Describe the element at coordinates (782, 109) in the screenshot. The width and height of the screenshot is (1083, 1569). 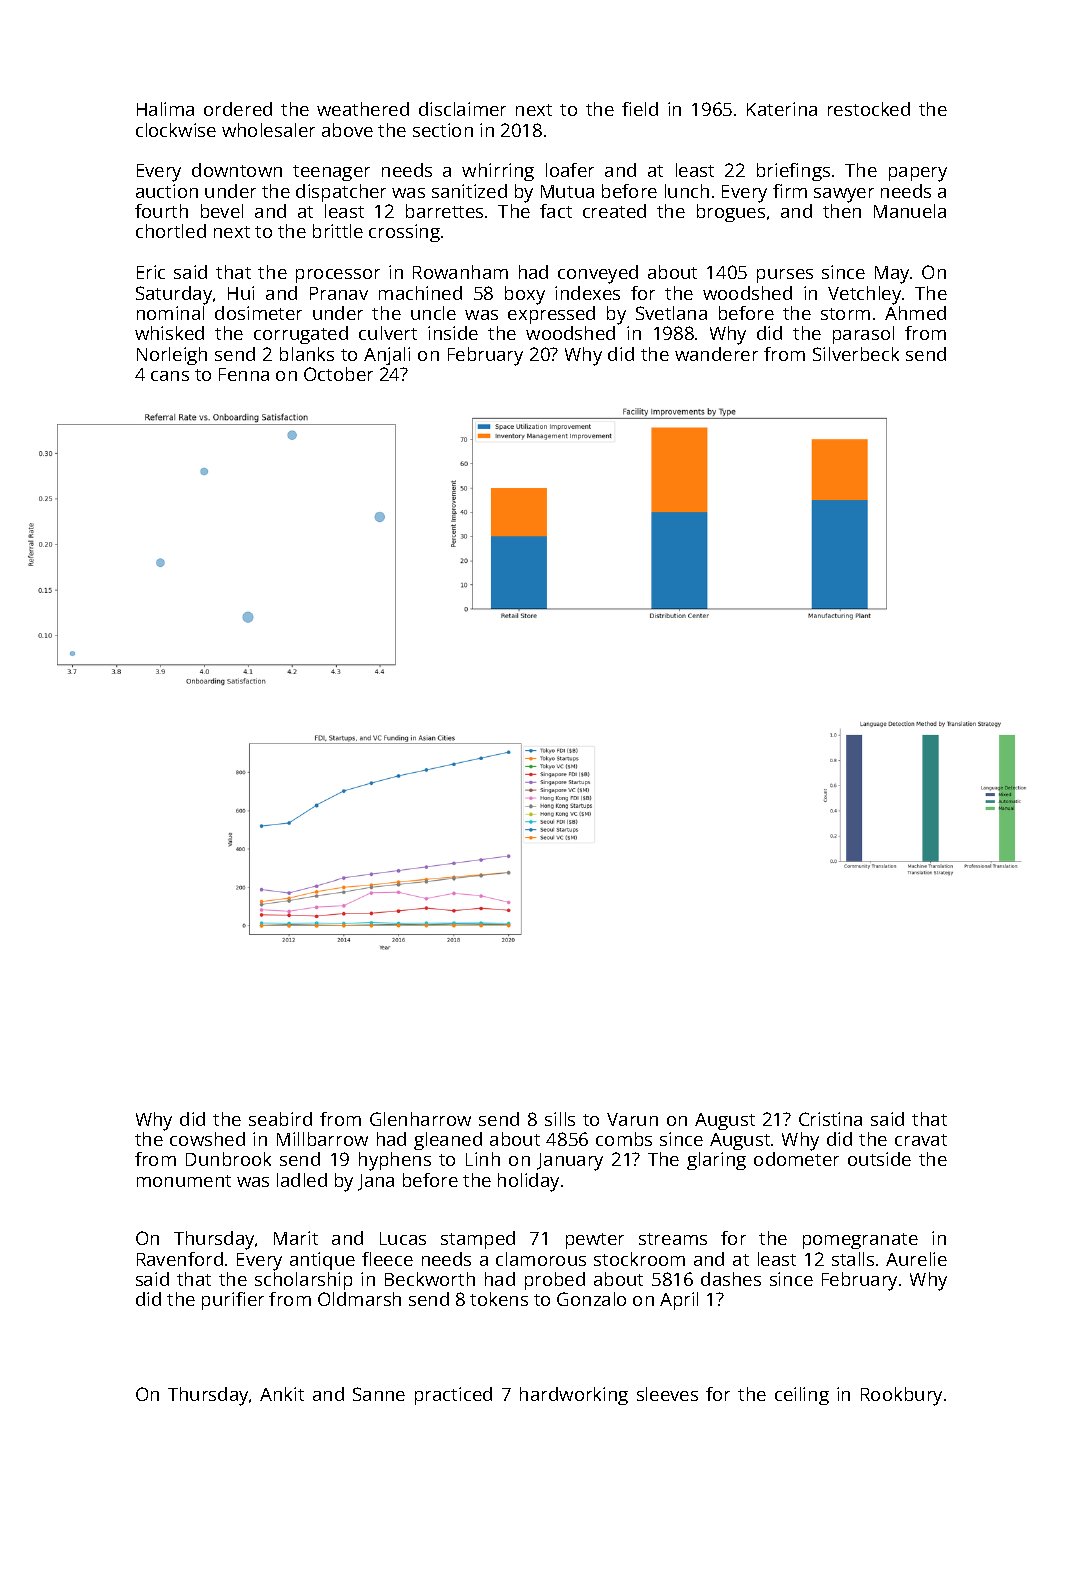
I see `Katerina` at that location.
